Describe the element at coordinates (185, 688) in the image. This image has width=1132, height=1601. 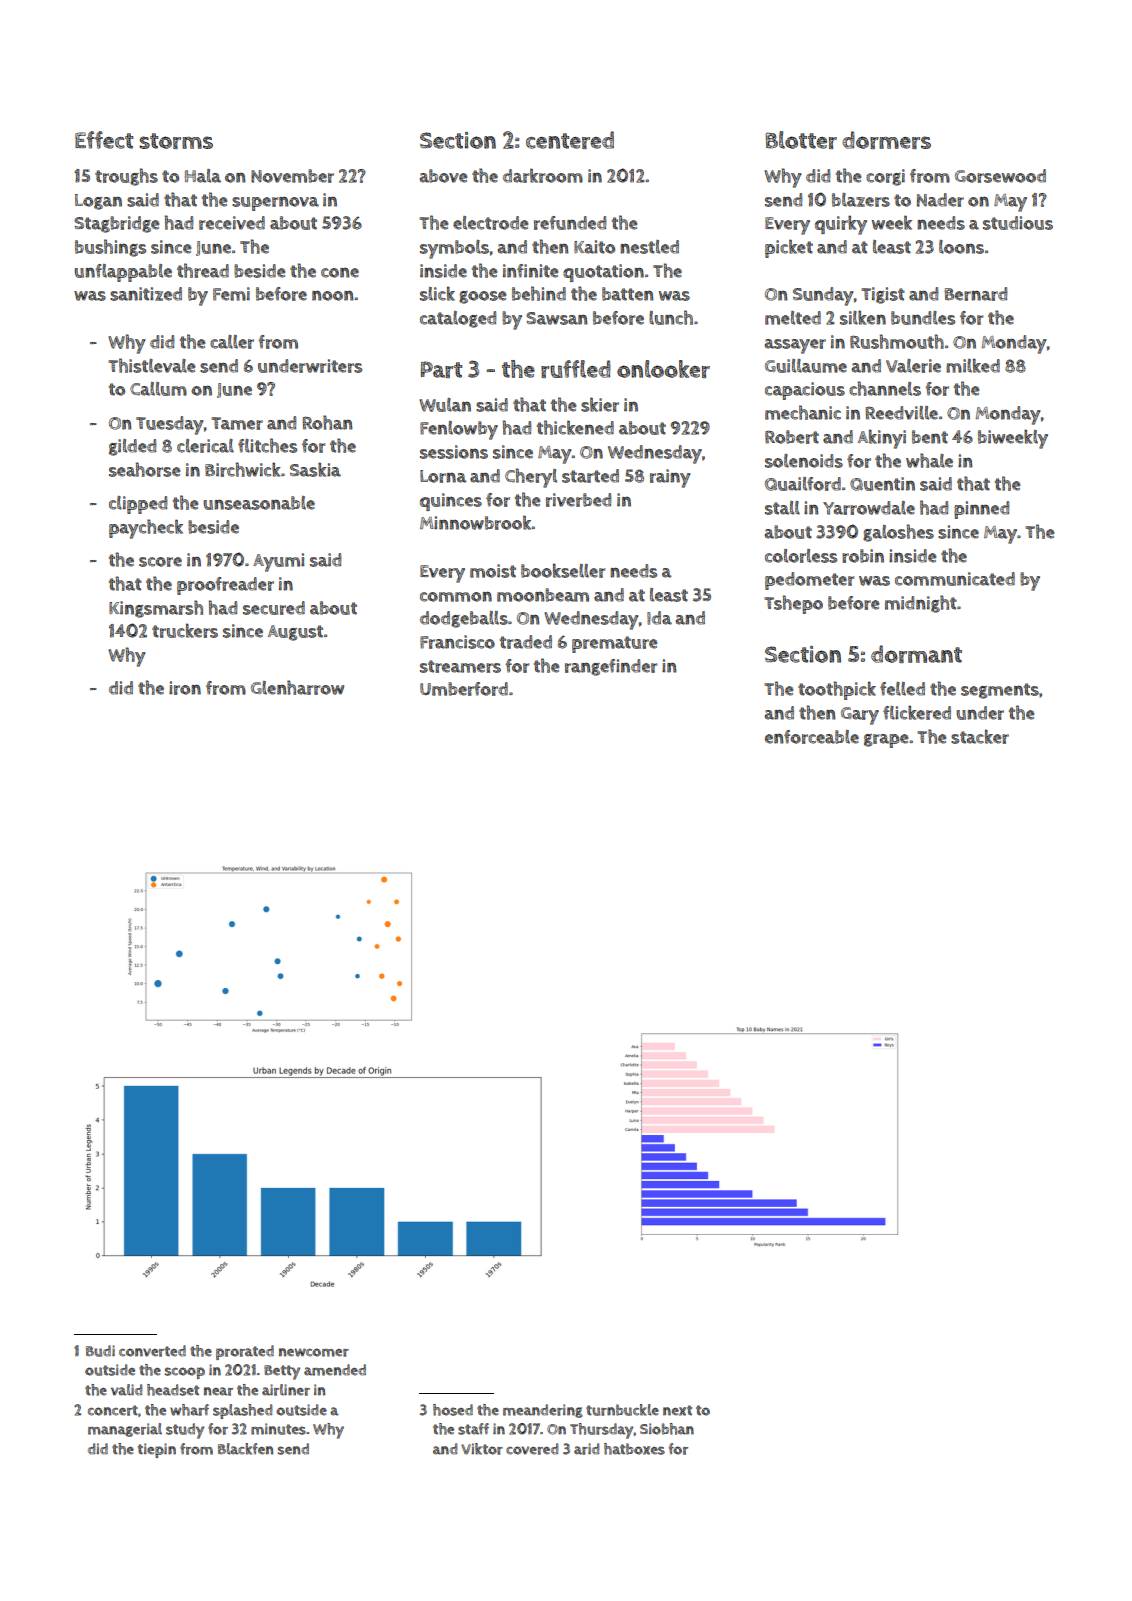
I see `iron` at that location.
